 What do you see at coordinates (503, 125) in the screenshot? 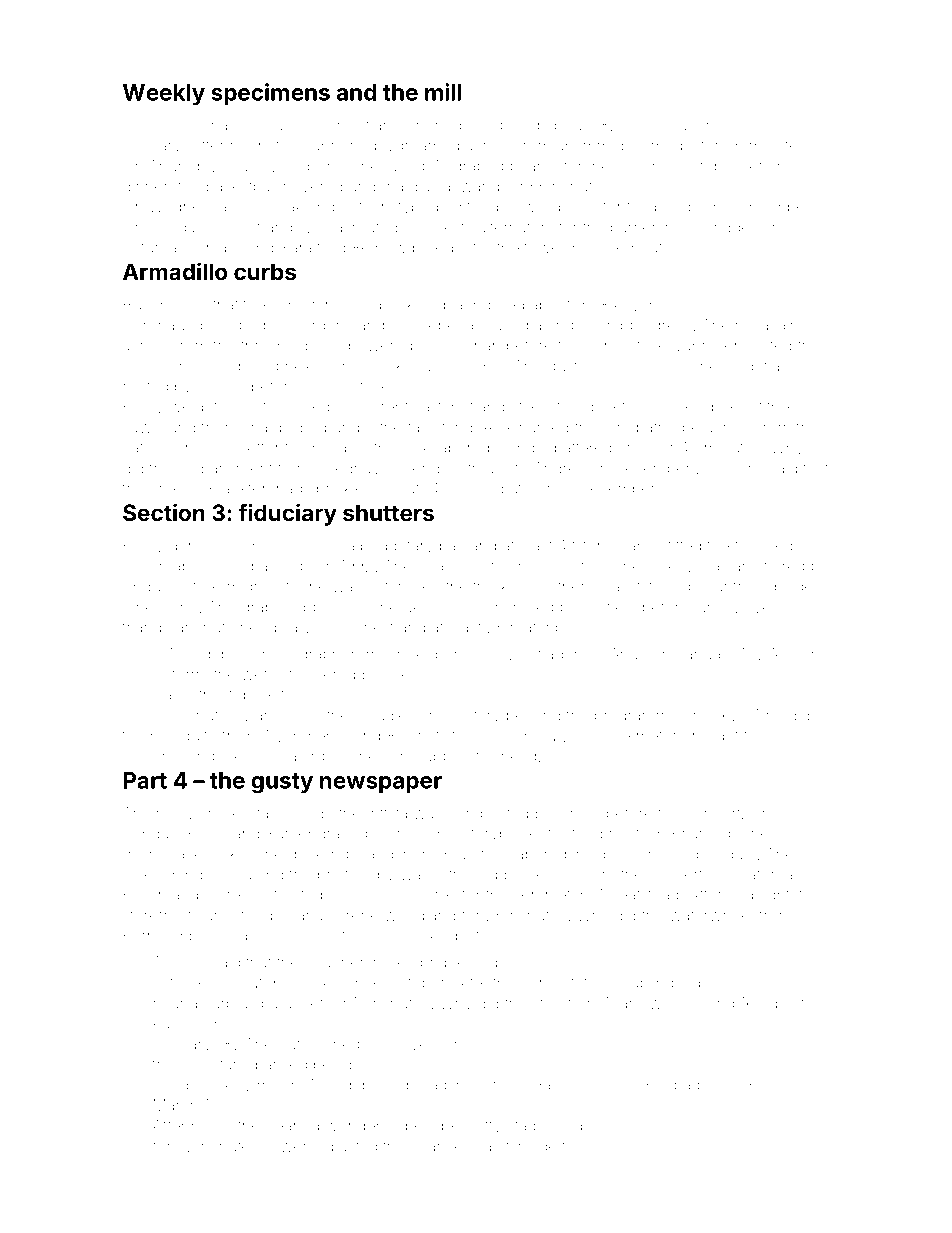
I see `combined` at bounding box center [503, 125].
